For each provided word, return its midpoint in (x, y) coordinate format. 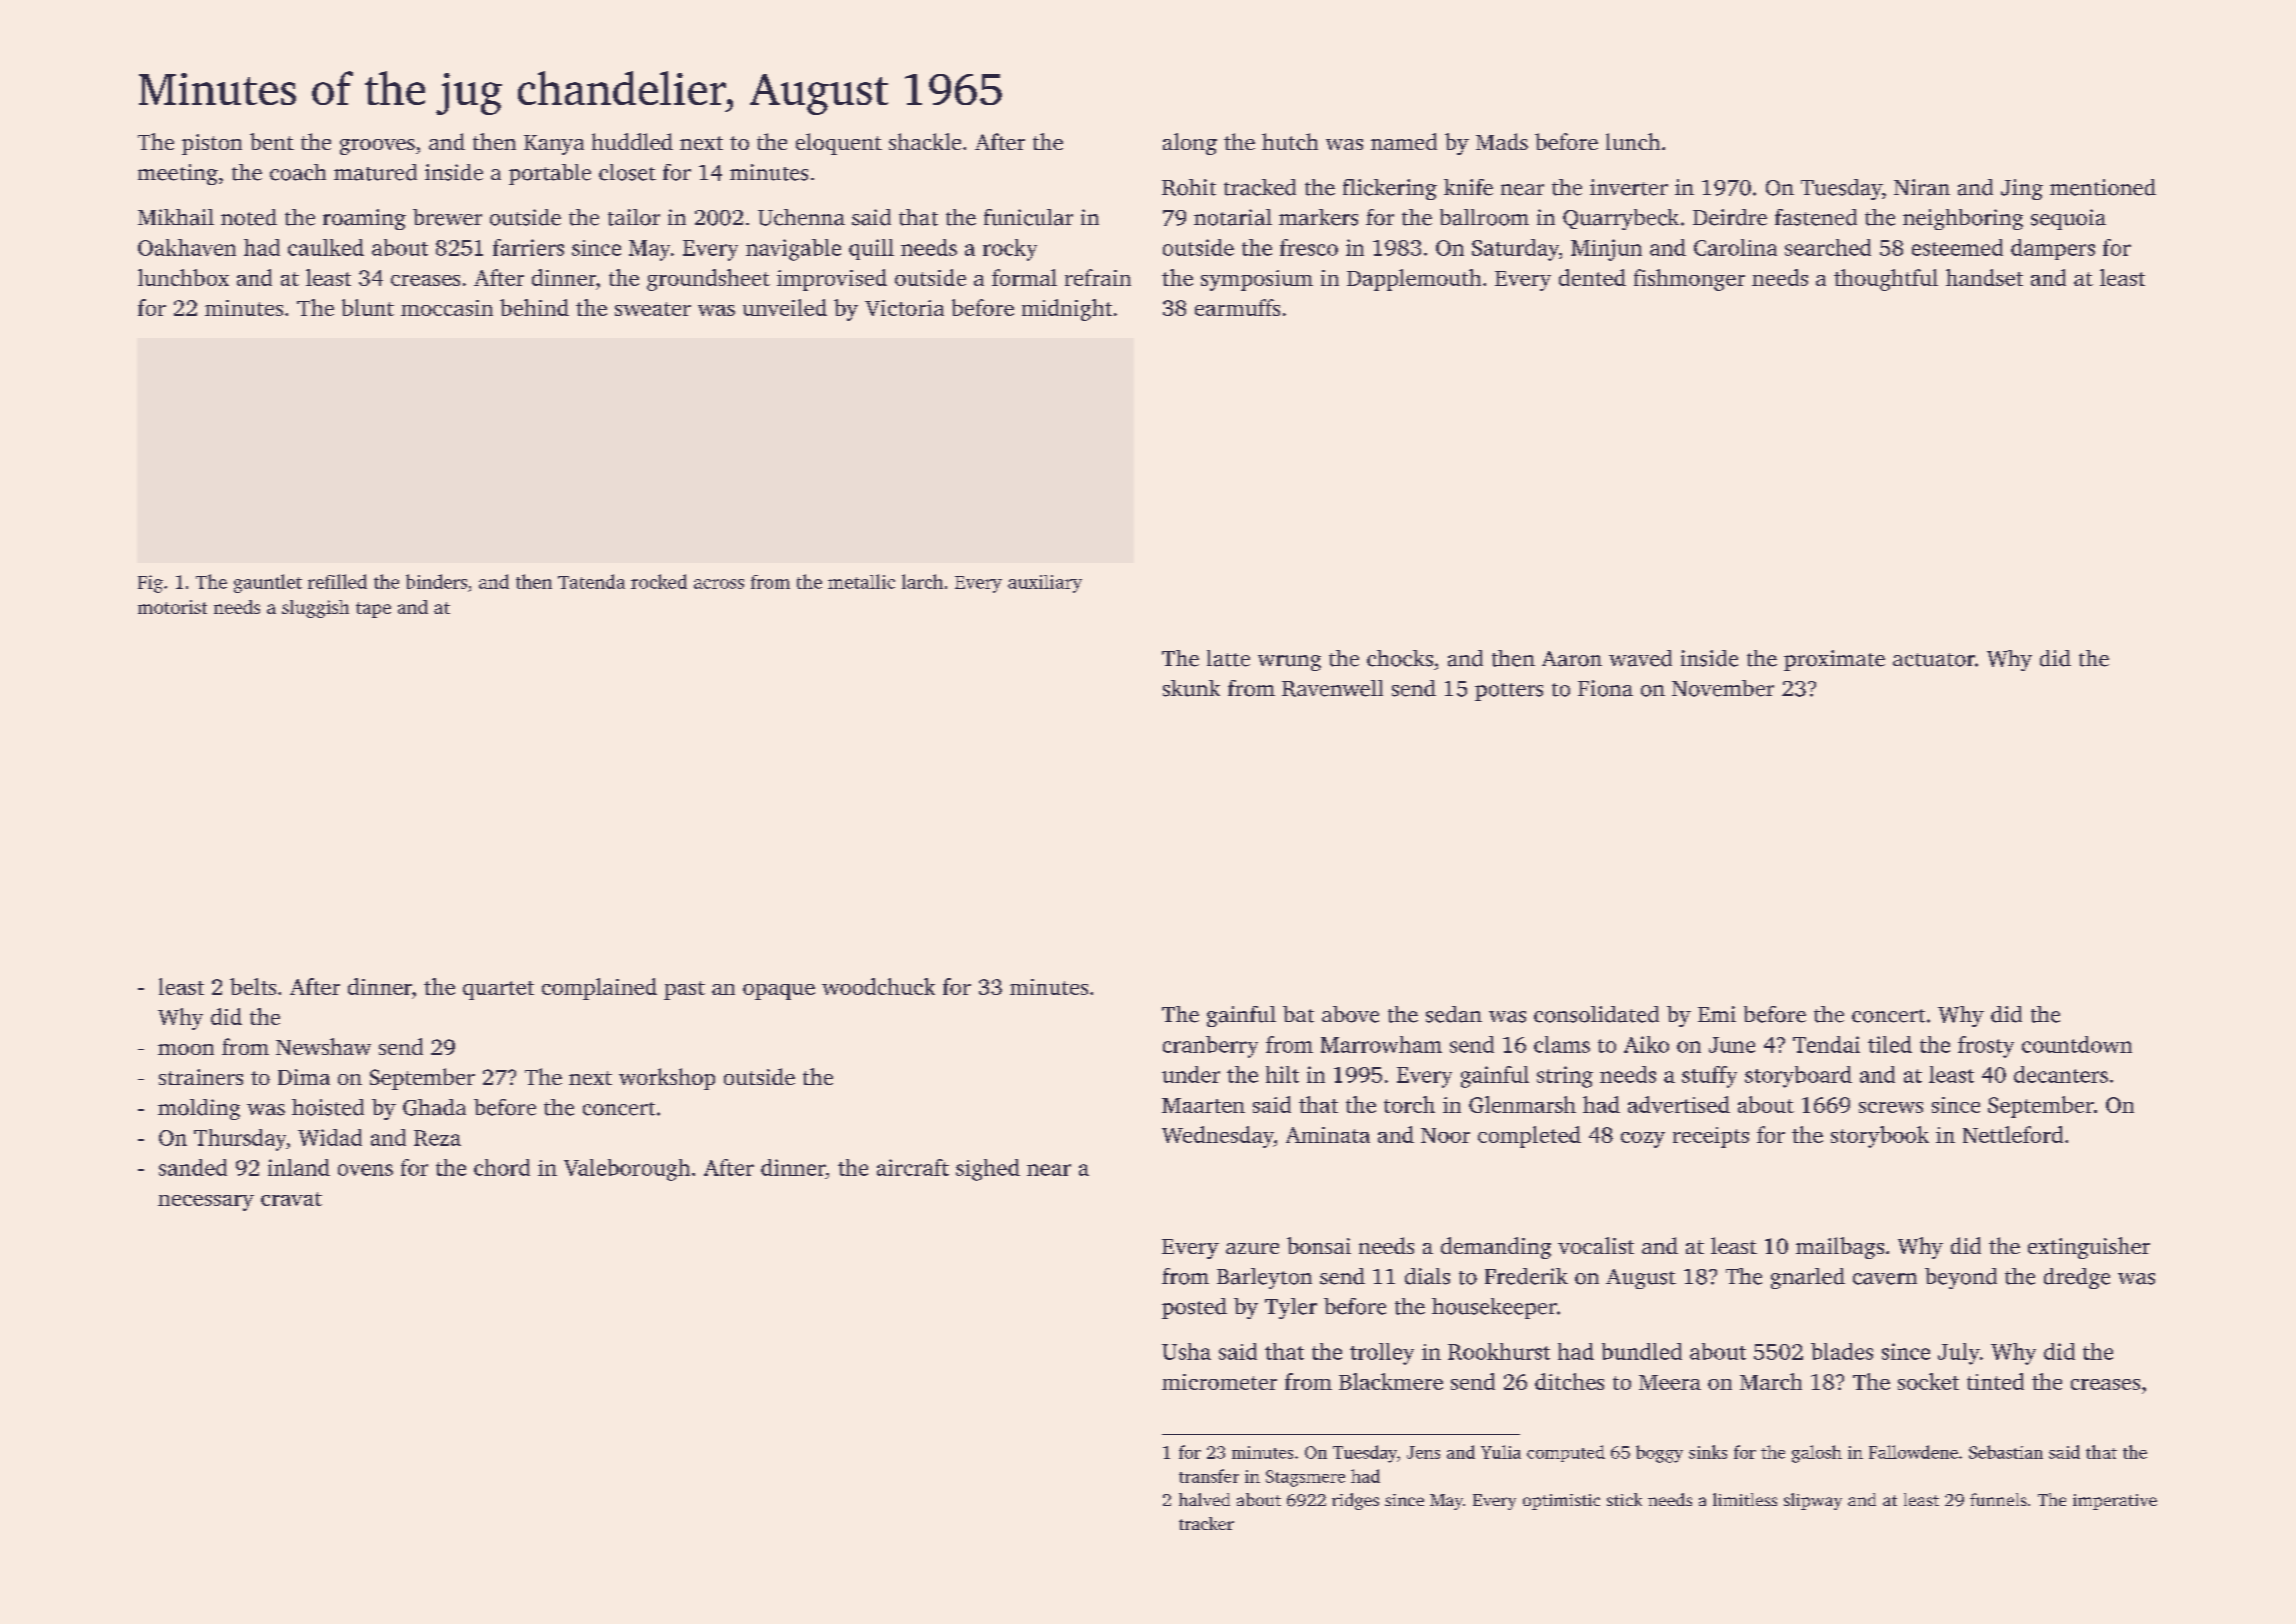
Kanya (554, 145)
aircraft (913, 1167)
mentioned (2103, 187)
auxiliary (1045, 584)
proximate (1834, 660)
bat (1298, 1014)
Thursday (240, 1140)
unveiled (785, 307)
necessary (206, 1203)
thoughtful (1886, 280)
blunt (368, 307)
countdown (2077, 1044)
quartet (498, 990)
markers (1318, 217)
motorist (172, 607)
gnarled (1808, 1278)
